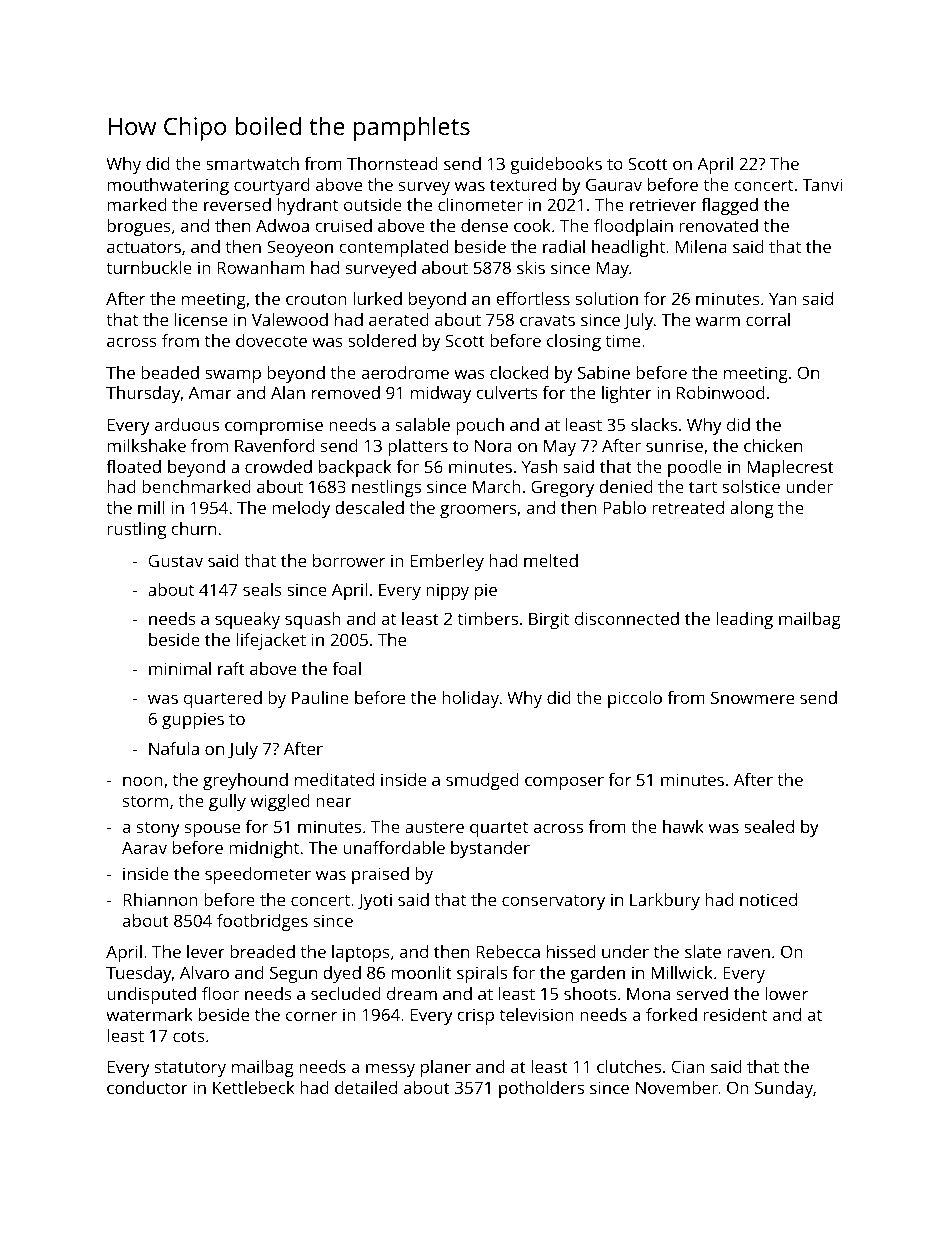 The image size is (952, 1233). Describe the element at coordinates (405, 372) in the document. I see `aerodrome` at that location.
